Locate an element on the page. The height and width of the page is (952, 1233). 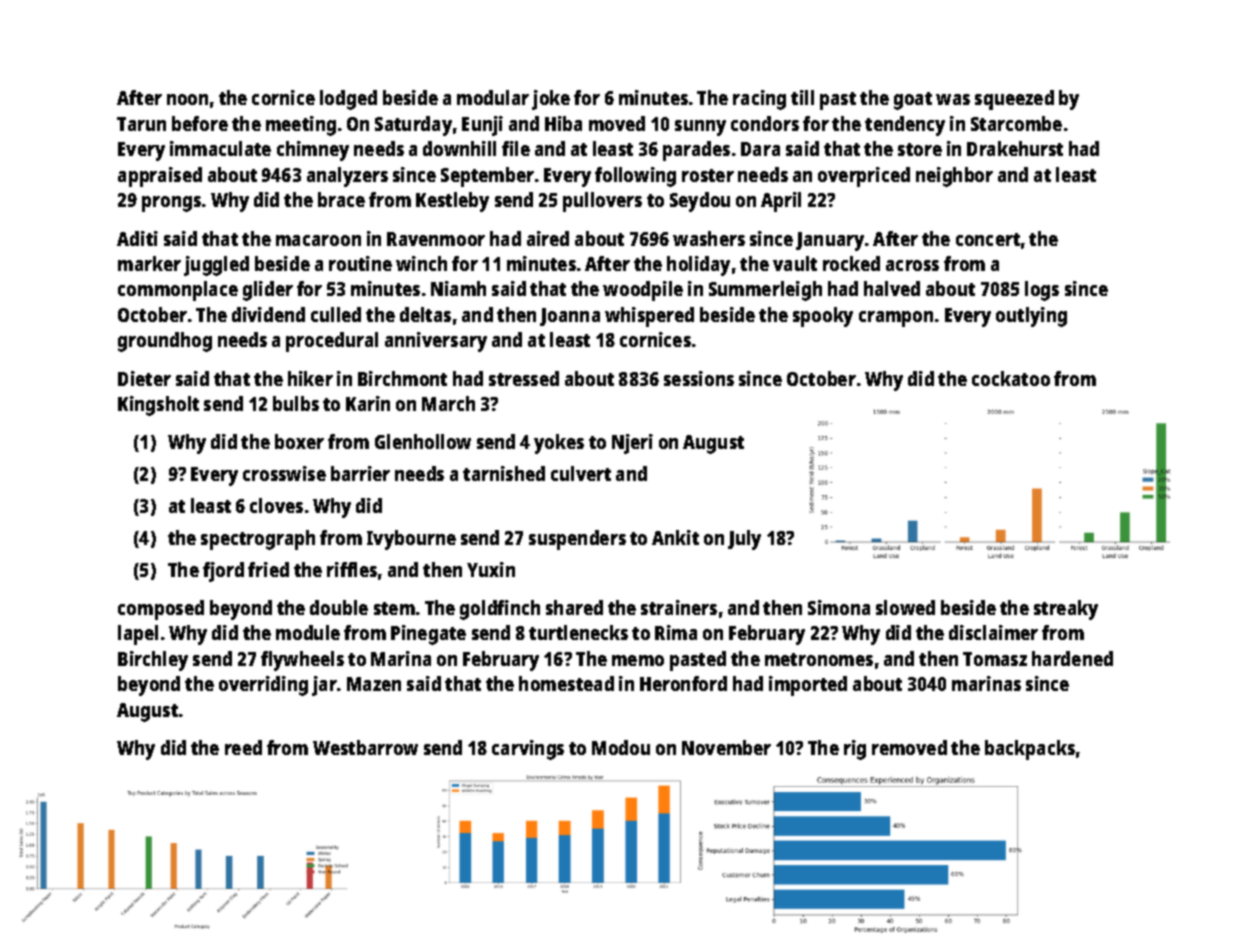
Modou is located at coordinates (621, 747).
